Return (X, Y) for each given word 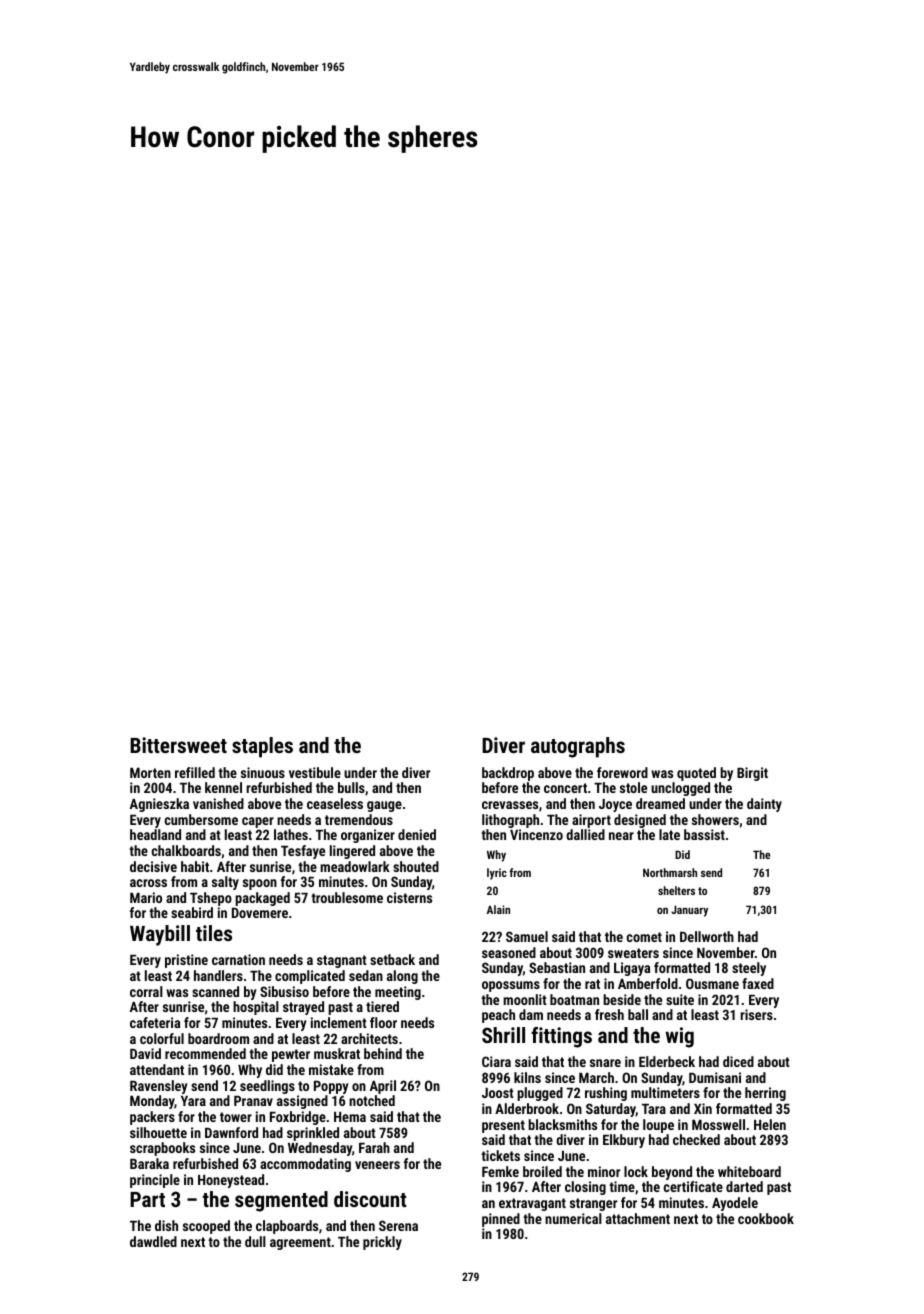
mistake (331, 1069)
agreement (300, 1243)
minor (604, 1171)
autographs (578, 747)
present (503, 1126)
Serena (398, 1225)
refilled (195, 772)
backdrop (508, 774)
